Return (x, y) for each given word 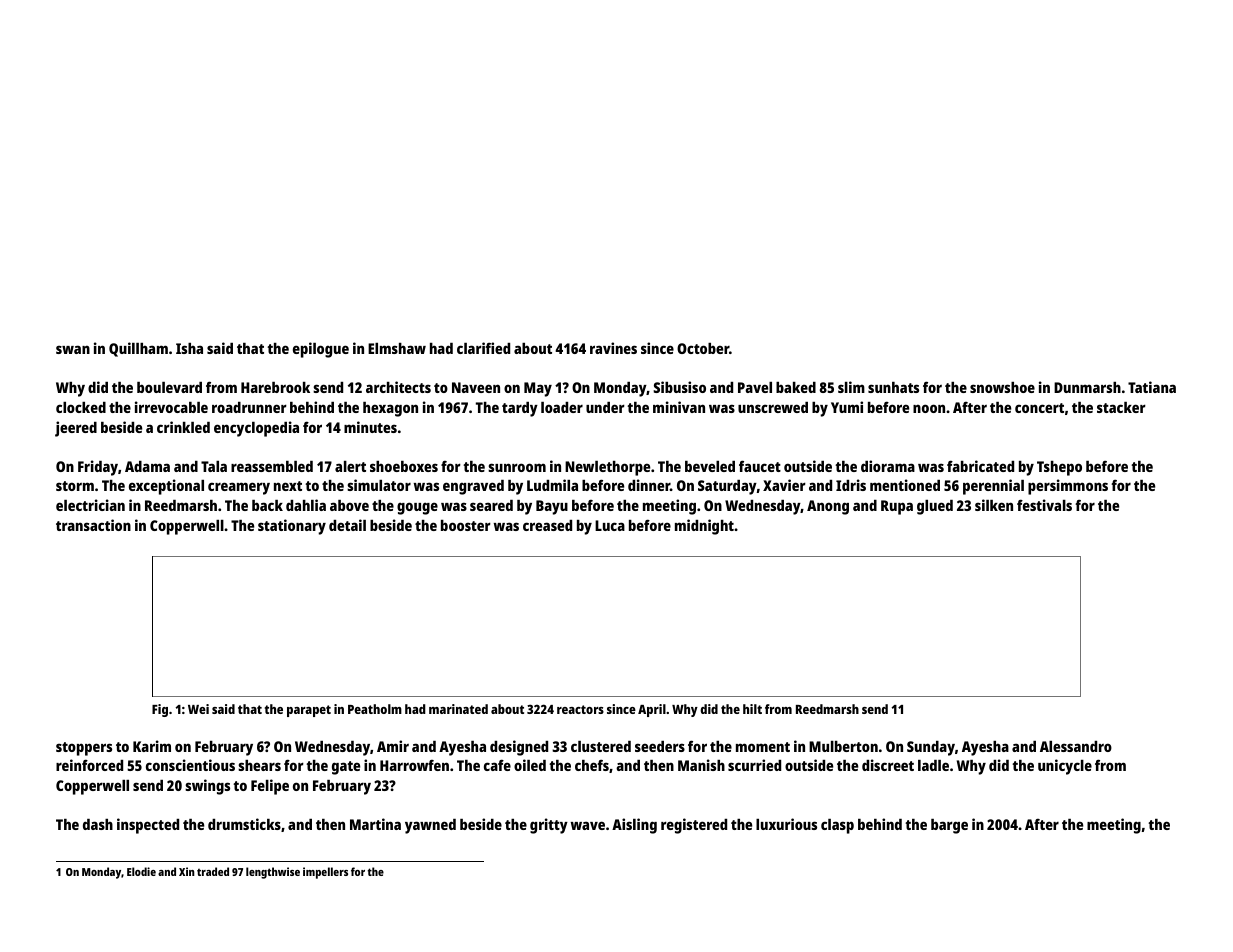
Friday (98, 468)
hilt (752, 709)
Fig (160, 710)
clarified (483, 348)
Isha (189, 348)
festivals (1044, 505)
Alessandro (1076, 746)
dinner (649, 485)
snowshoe (1002, 387)
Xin (187, 871)
